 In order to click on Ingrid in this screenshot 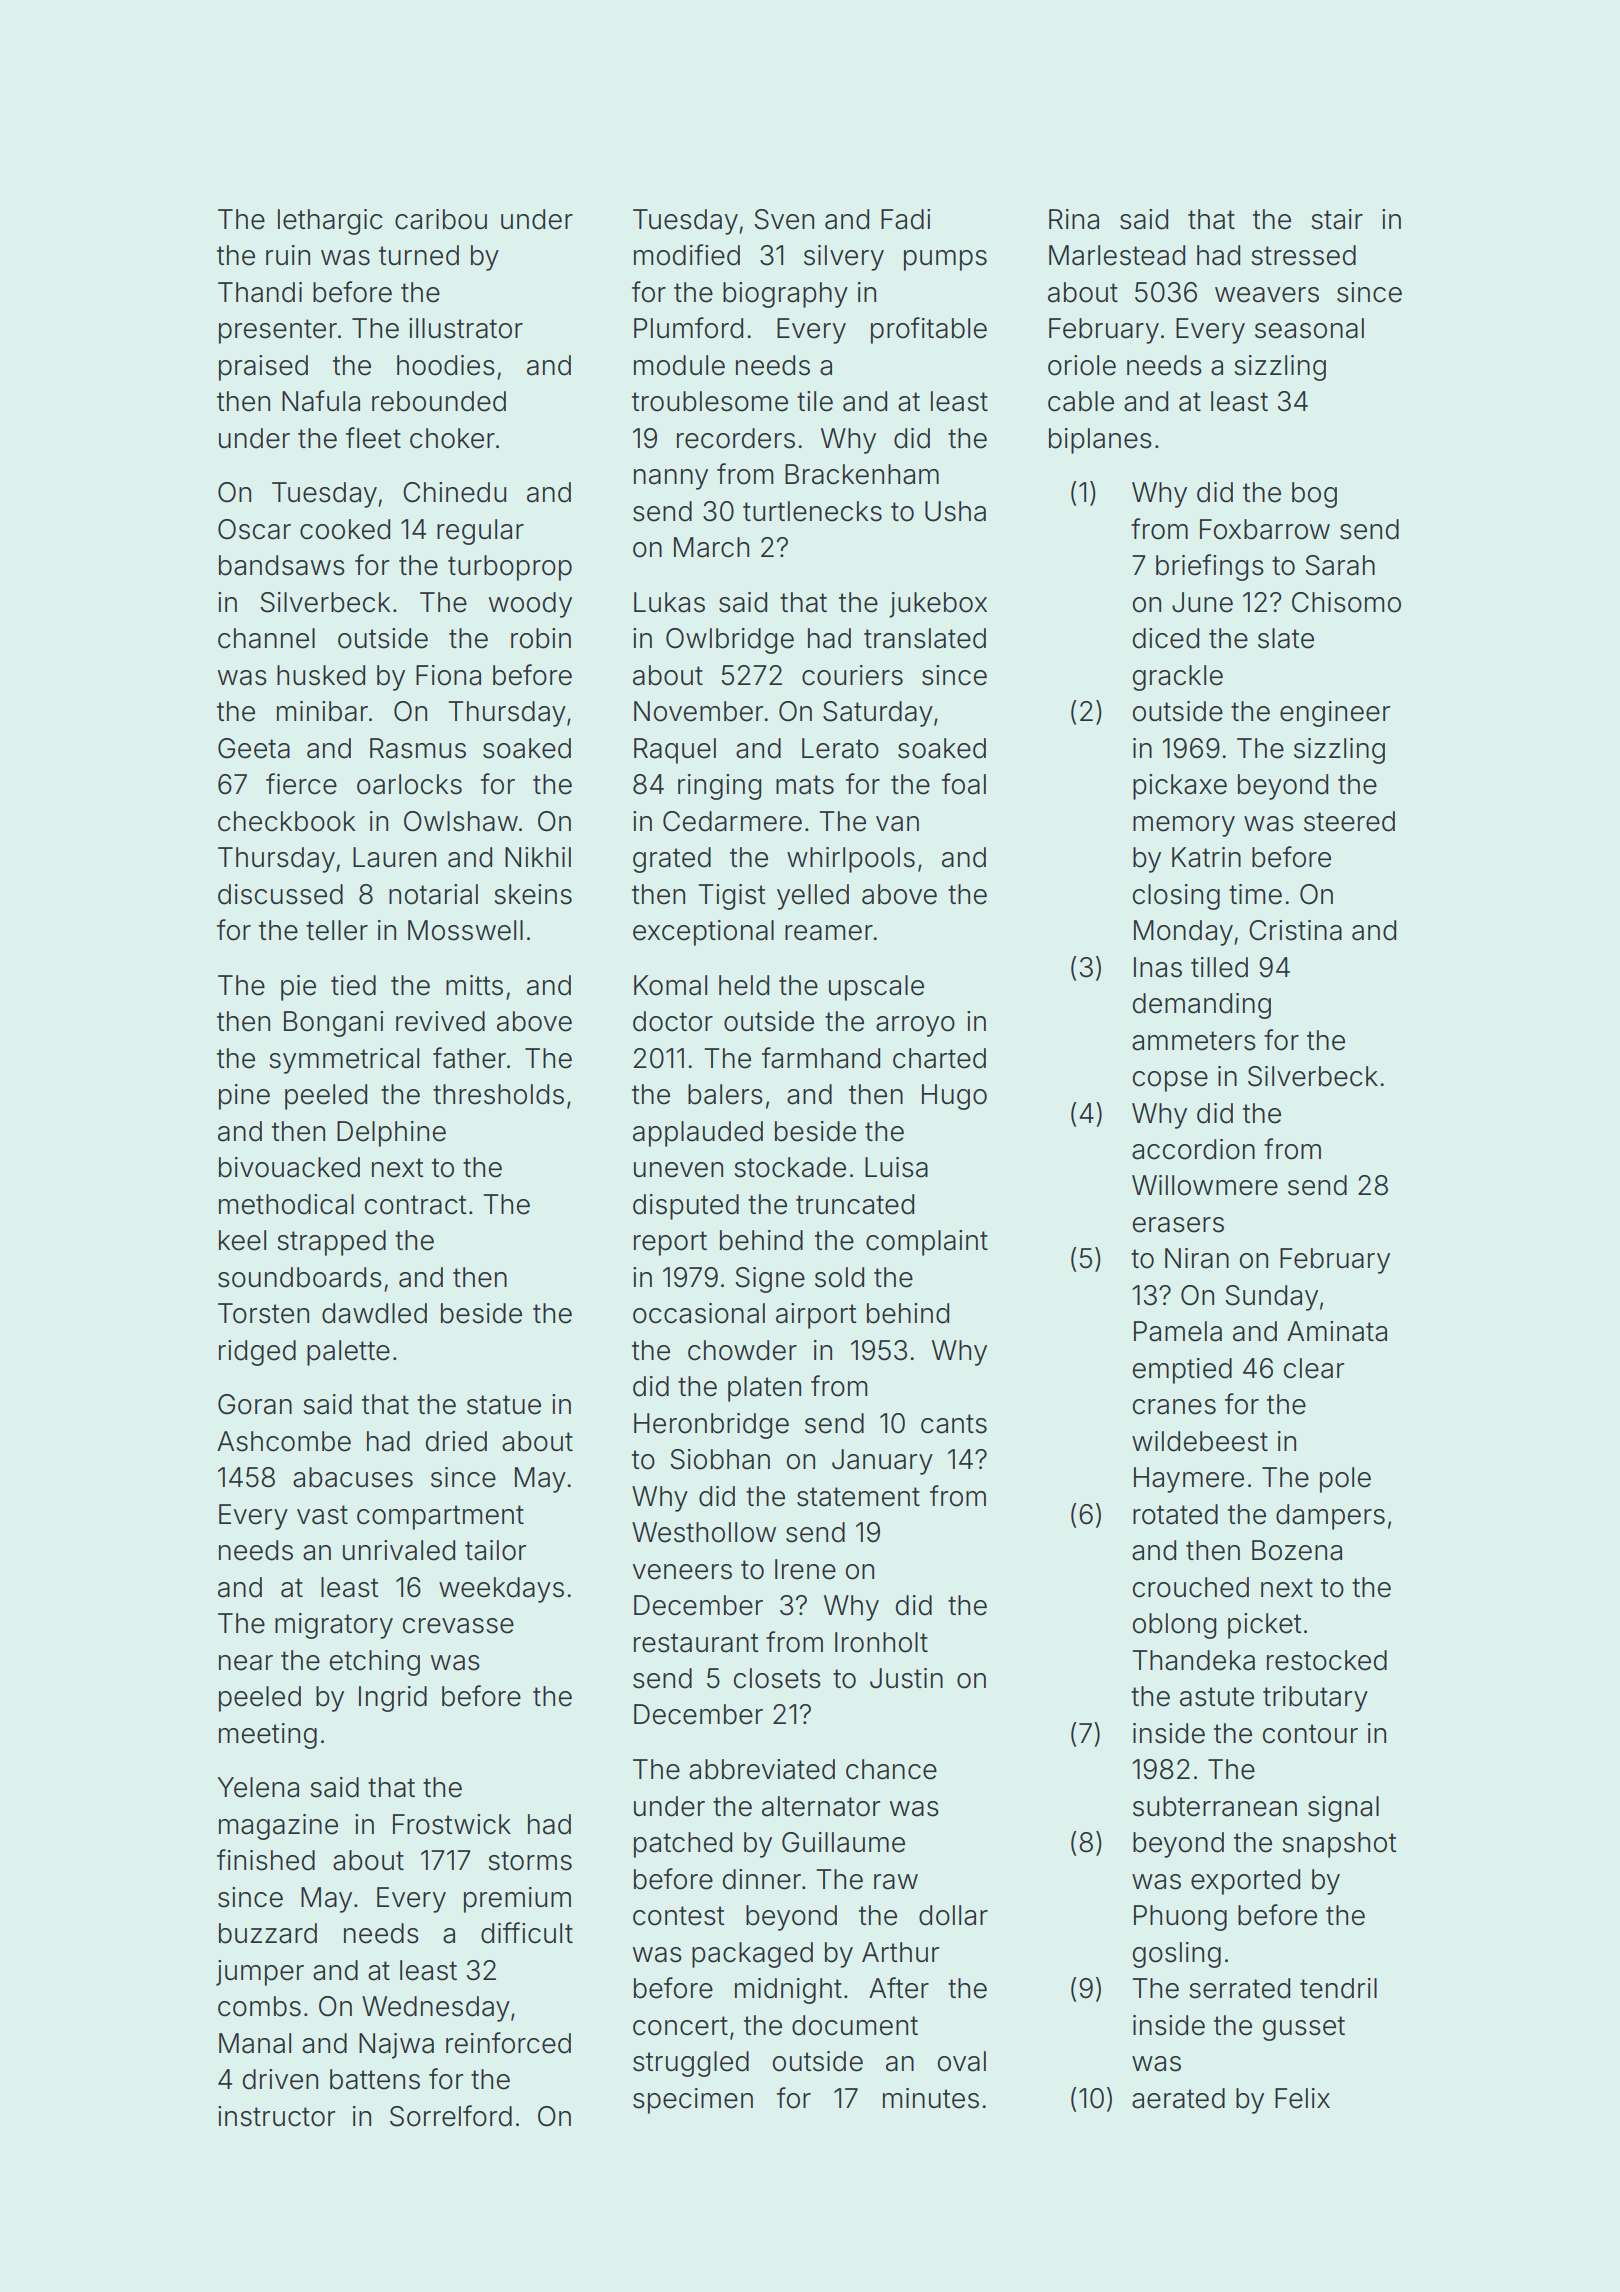, I will do `click(393, 1699)`.
